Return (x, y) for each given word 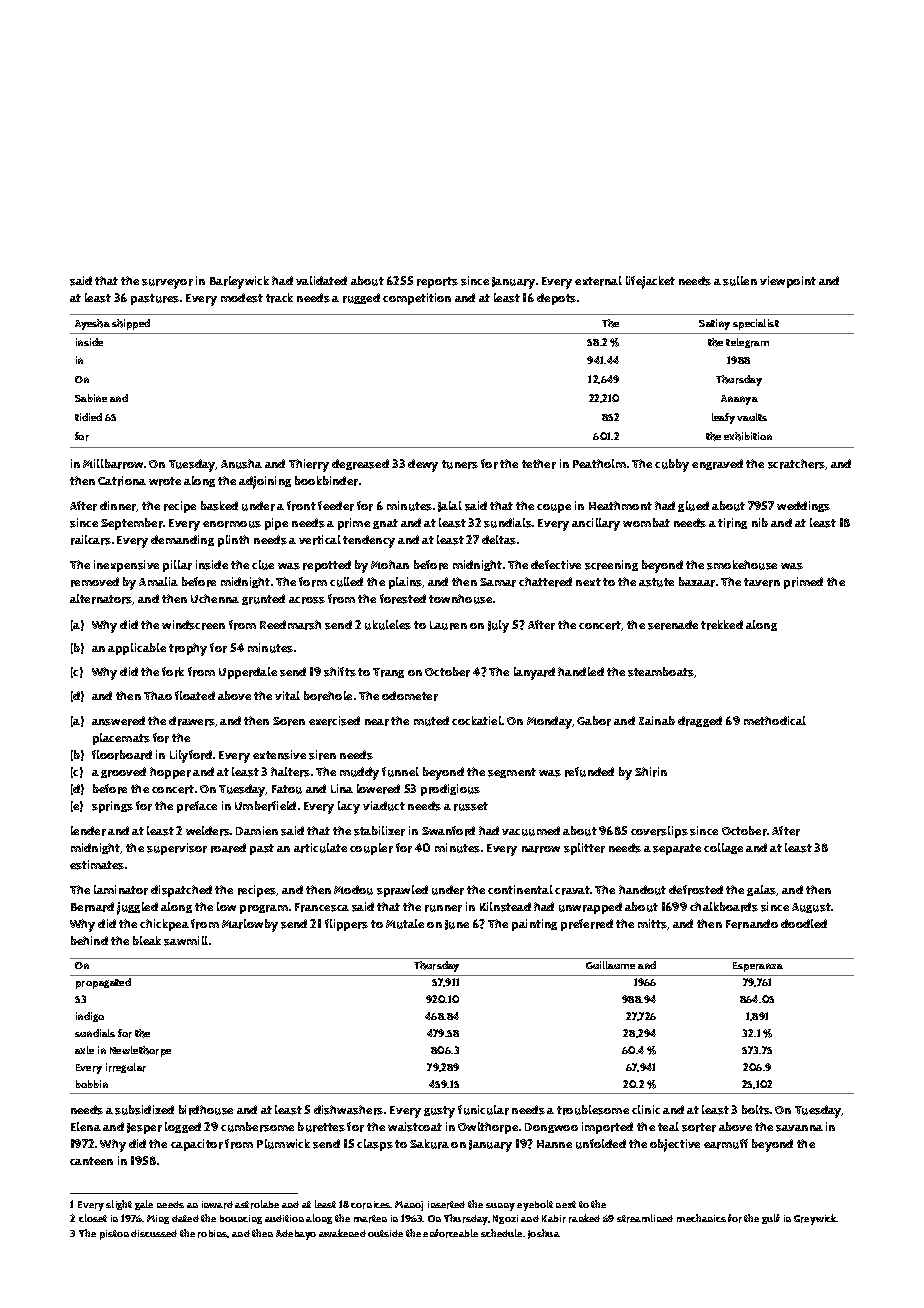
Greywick (815, 1219)
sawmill (186, 941)
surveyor (167, 284)
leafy (723, 418)
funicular (483, 1110)
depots (556, 299)
